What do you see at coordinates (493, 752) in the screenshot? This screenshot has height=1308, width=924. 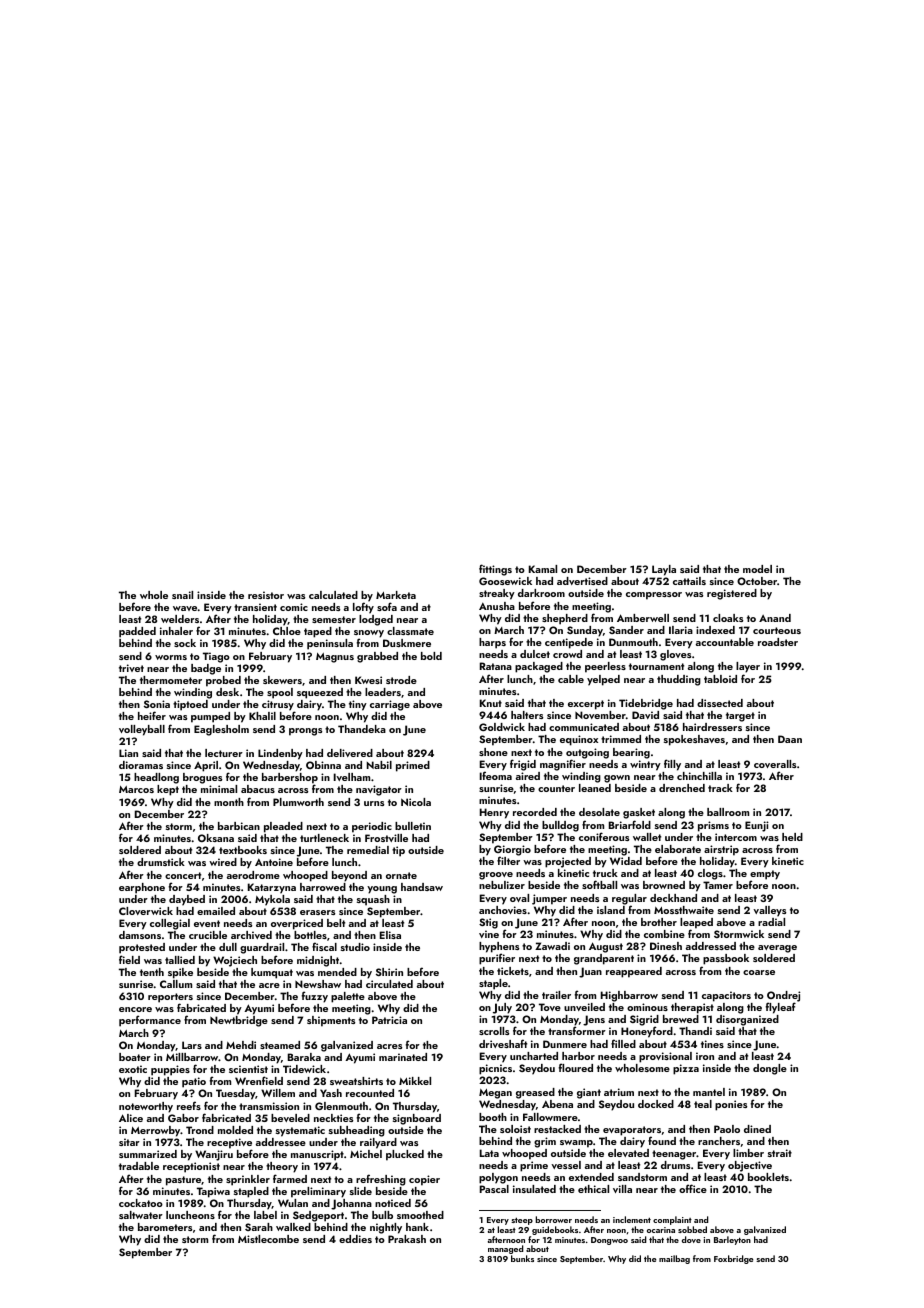 I see `shone` at bounding box center [493, 752].
